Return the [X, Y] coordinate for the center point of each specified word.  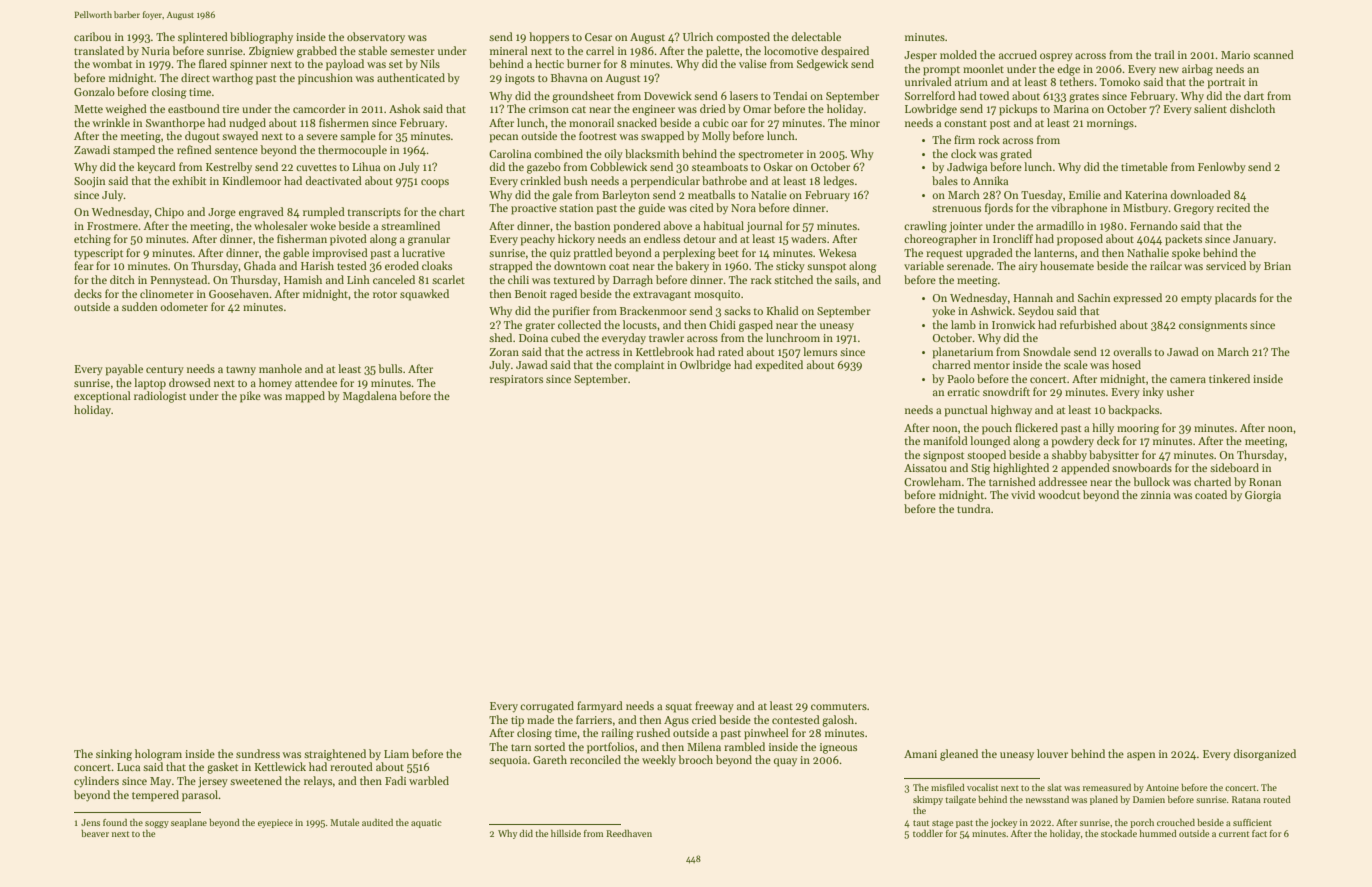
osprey [1056, 57]
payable [124, 370]
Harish [317, 265]
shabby [1069, 456]
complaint [639, 366]
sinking [114, 755]
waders [808, 238]
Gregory [1194, 209]
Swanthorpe [175, 124]
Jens [90, 822]
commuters [839, 706]
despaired [845, 52]
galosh [838, 721]
